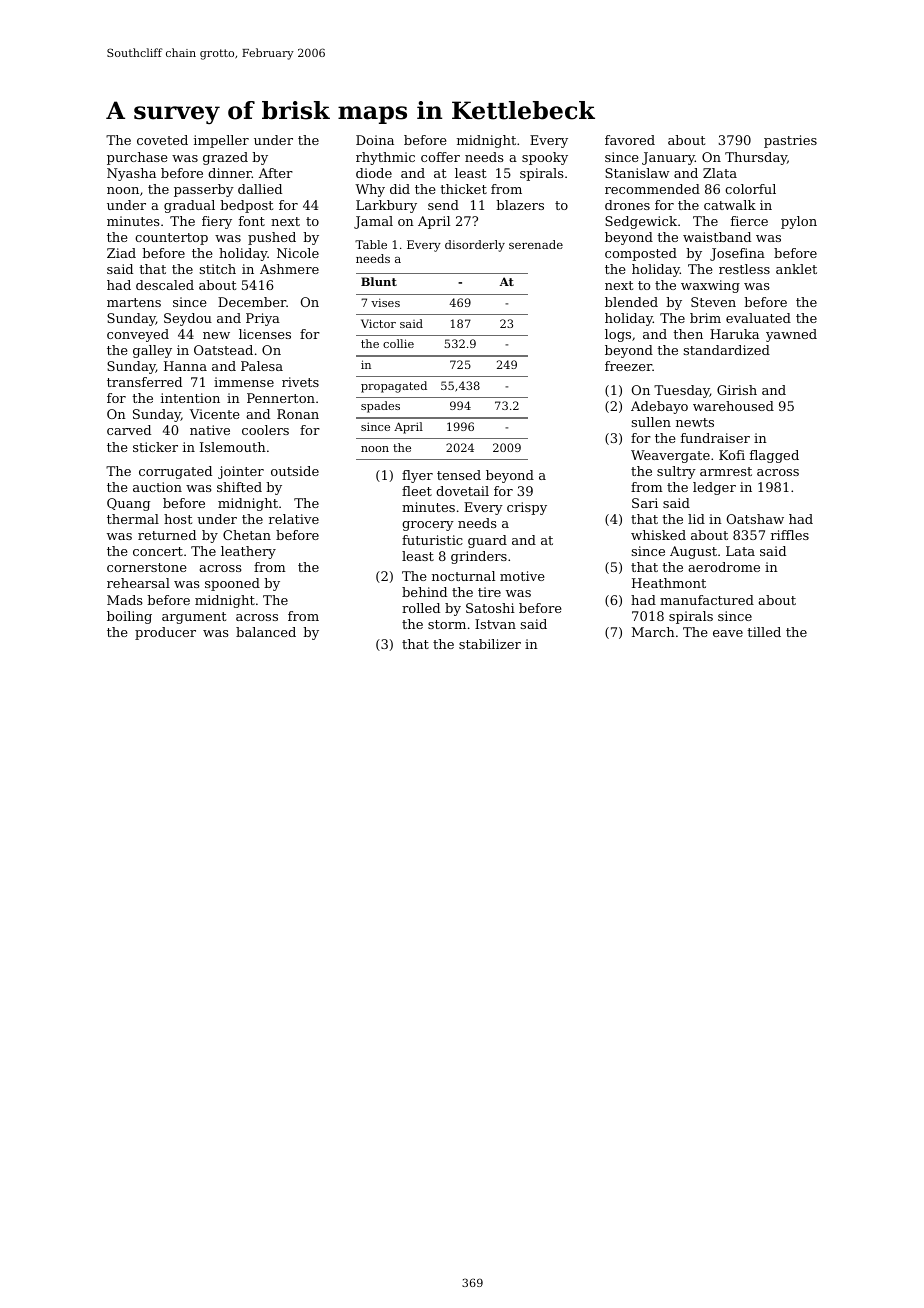  Describe the element at coordinates (379, 281) in the page. I see `Blunt` at that location.
